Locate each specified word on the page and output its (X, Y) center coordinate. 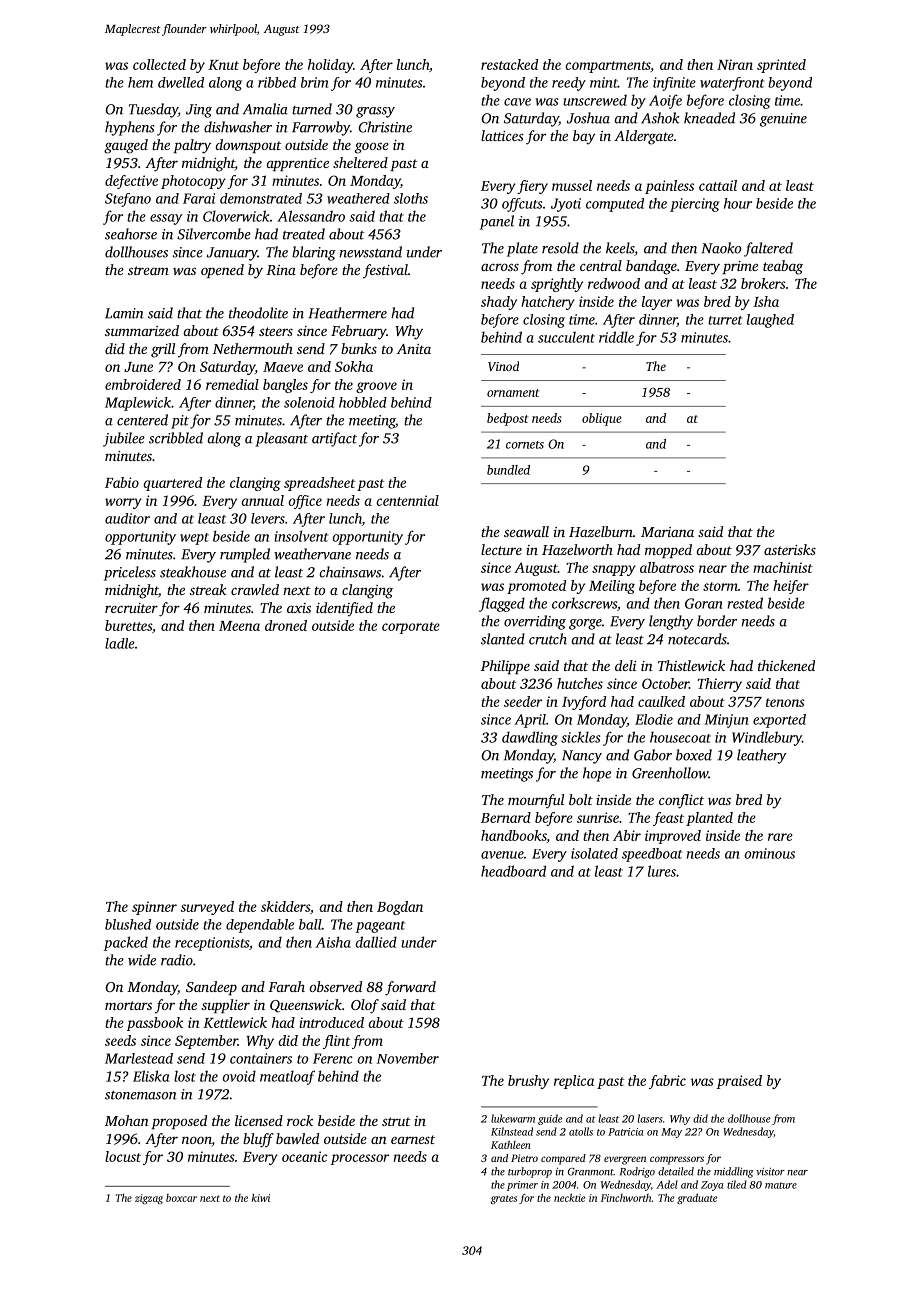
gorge (585, 624)
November (408, 1058)
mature (781, 1185)
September (206, 1042)
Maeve (283, 367)
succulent (566, 337)
